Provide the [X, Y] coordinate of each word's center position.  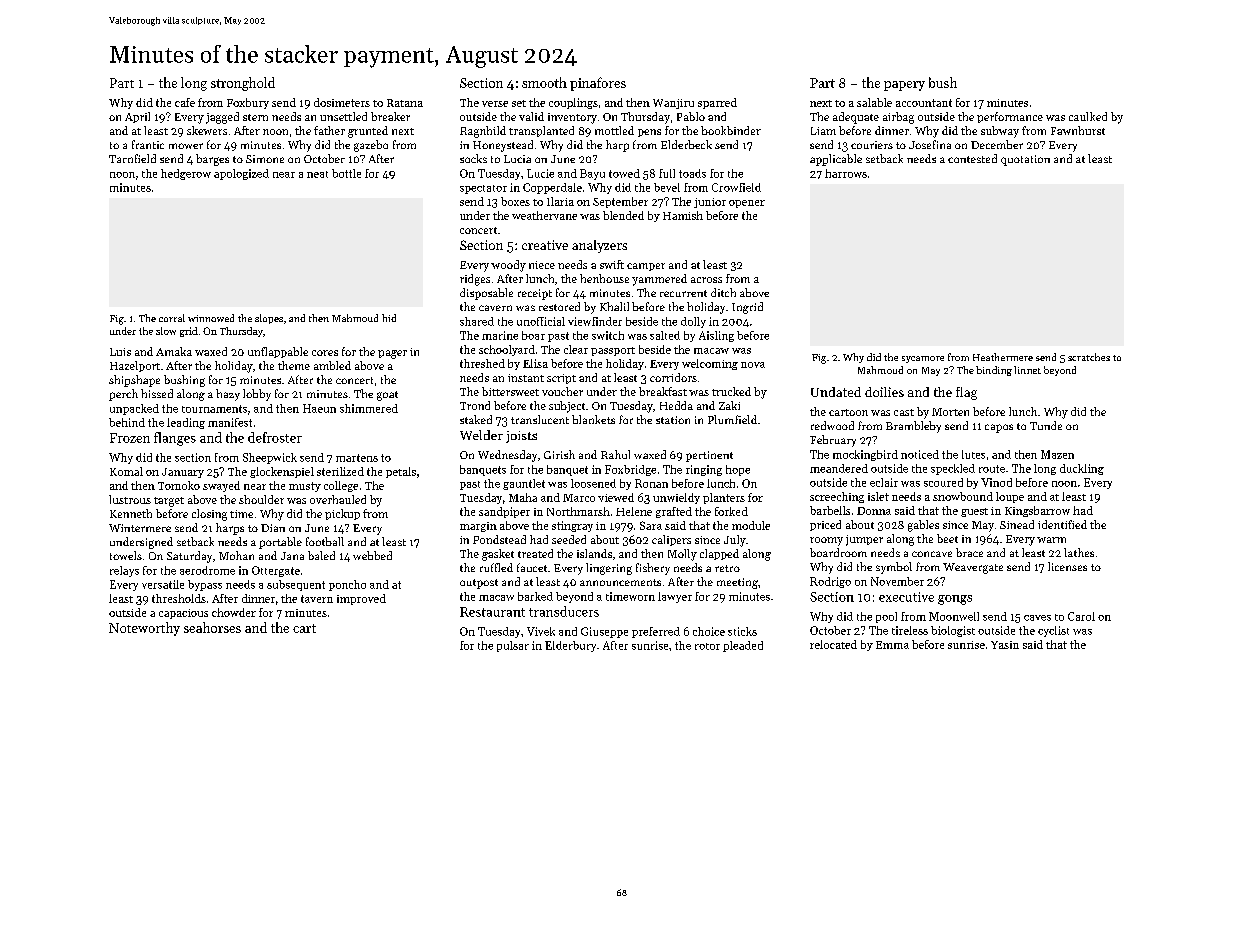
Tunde [1046, 425]
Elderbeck [686, 144]
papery [904, 86]
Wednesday [507, 456]
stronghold [243, 84]
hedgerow [186, 174]
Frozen [130, 438]
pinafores [598, 84]
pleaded [743, 646]
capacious [183, 614]
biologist [953, 631]
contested [972, 158]
